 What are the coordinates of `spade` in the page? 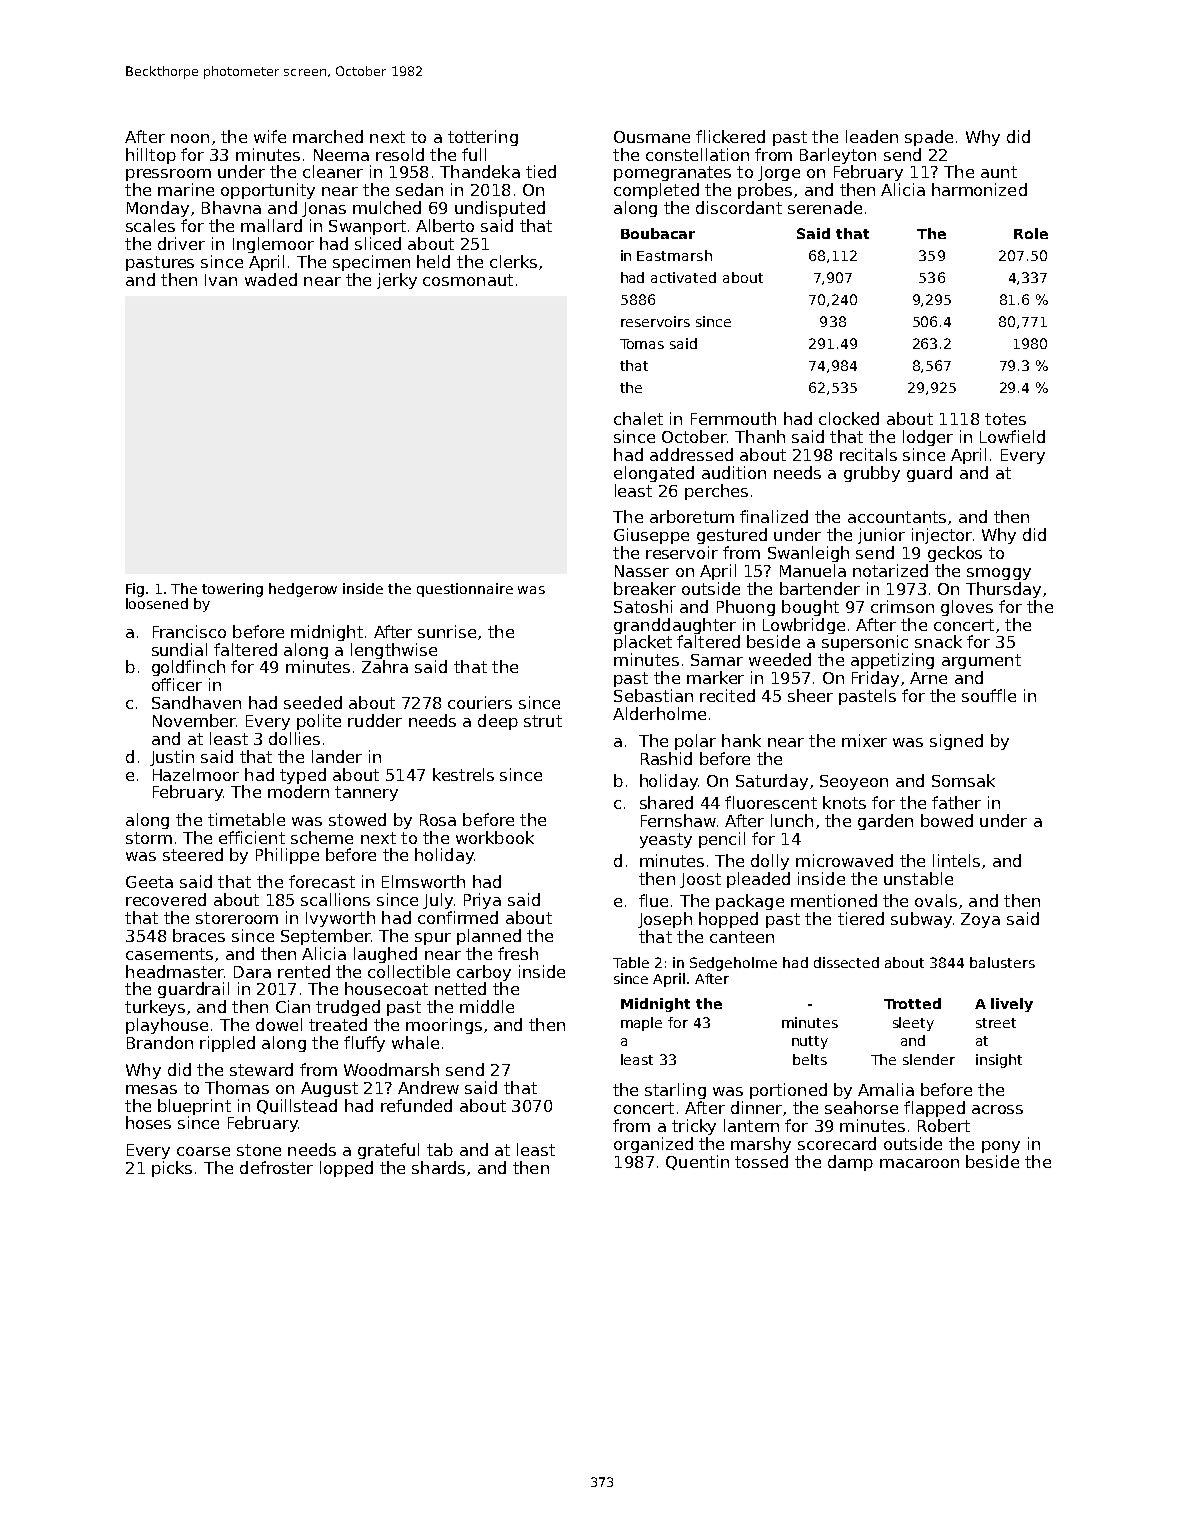 It's located at (929, 138).
